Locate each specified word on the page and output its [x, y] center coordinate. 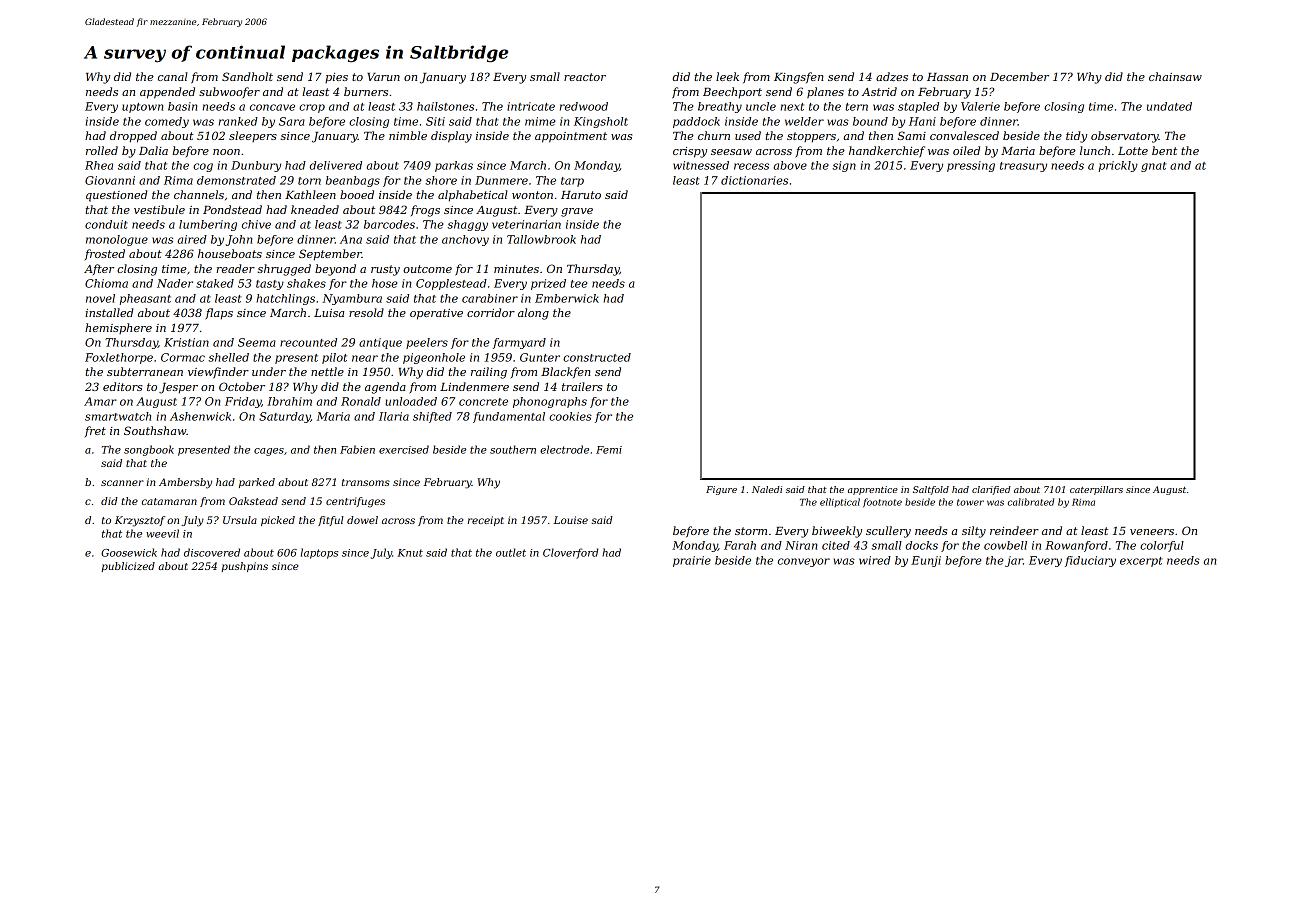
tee [579, 284]
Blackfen [566, 372]
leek [727, 76]
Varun [383, 77]
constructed [597, 357]
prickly [1118, 166]
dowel [362, 520]
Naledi [767, 489]
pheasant [145, 299]
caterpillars [1096, 490]
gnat [1153, 167]
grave [577, 212]
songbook [149, 450]
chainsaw [1175, 76]
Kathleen [310, 194]
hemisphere [118, 328]
